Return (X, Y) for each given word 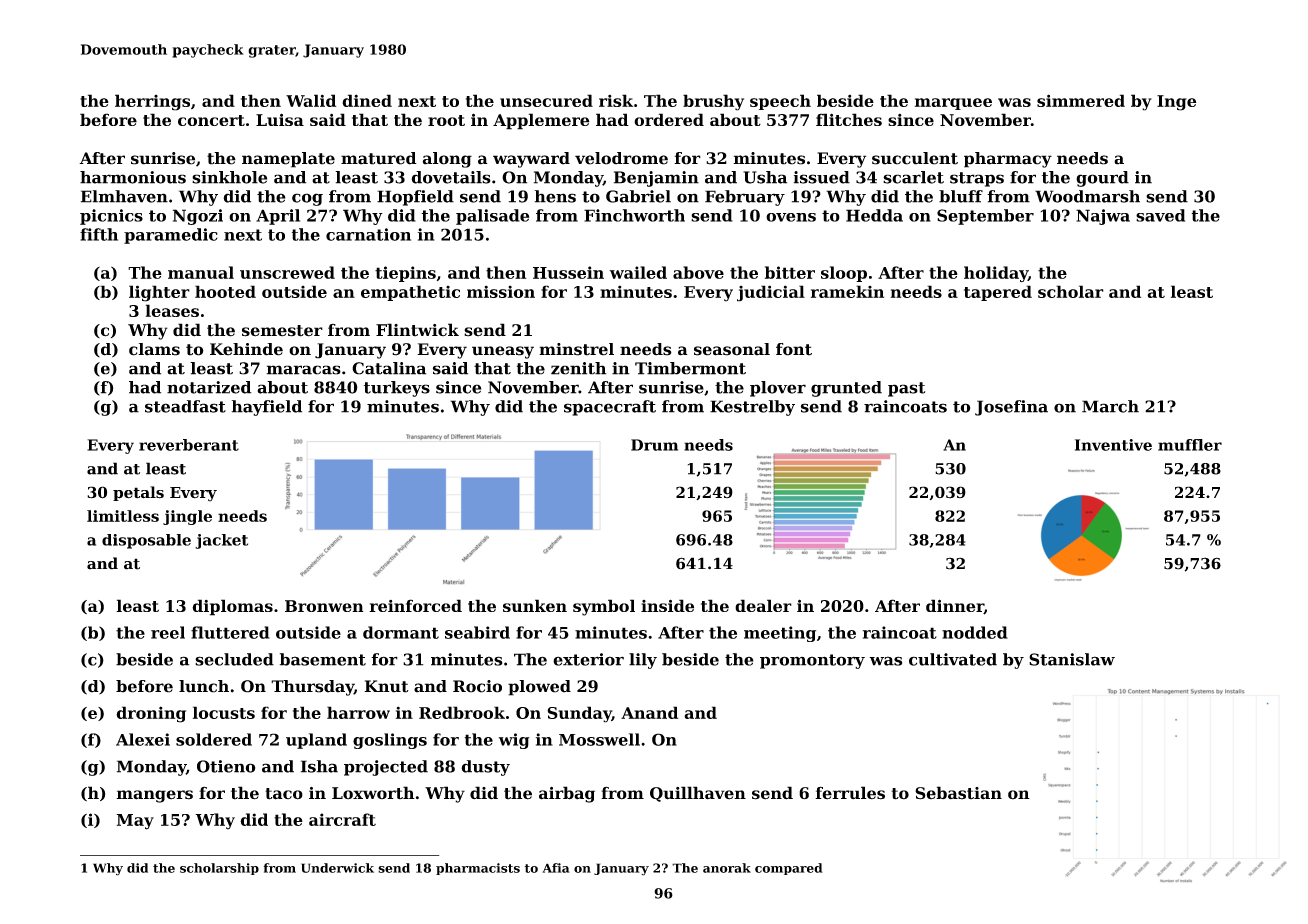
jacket (221, 541)
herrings (152, 102)
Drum (654, 445)
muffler (1190, 445)
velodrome (621, 158)
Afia (556, 868)
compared (789, 869)
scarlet (913, 177)
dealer (763, 605)
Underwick (337, 868)
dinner (955, 606)
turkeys (397, 389)
